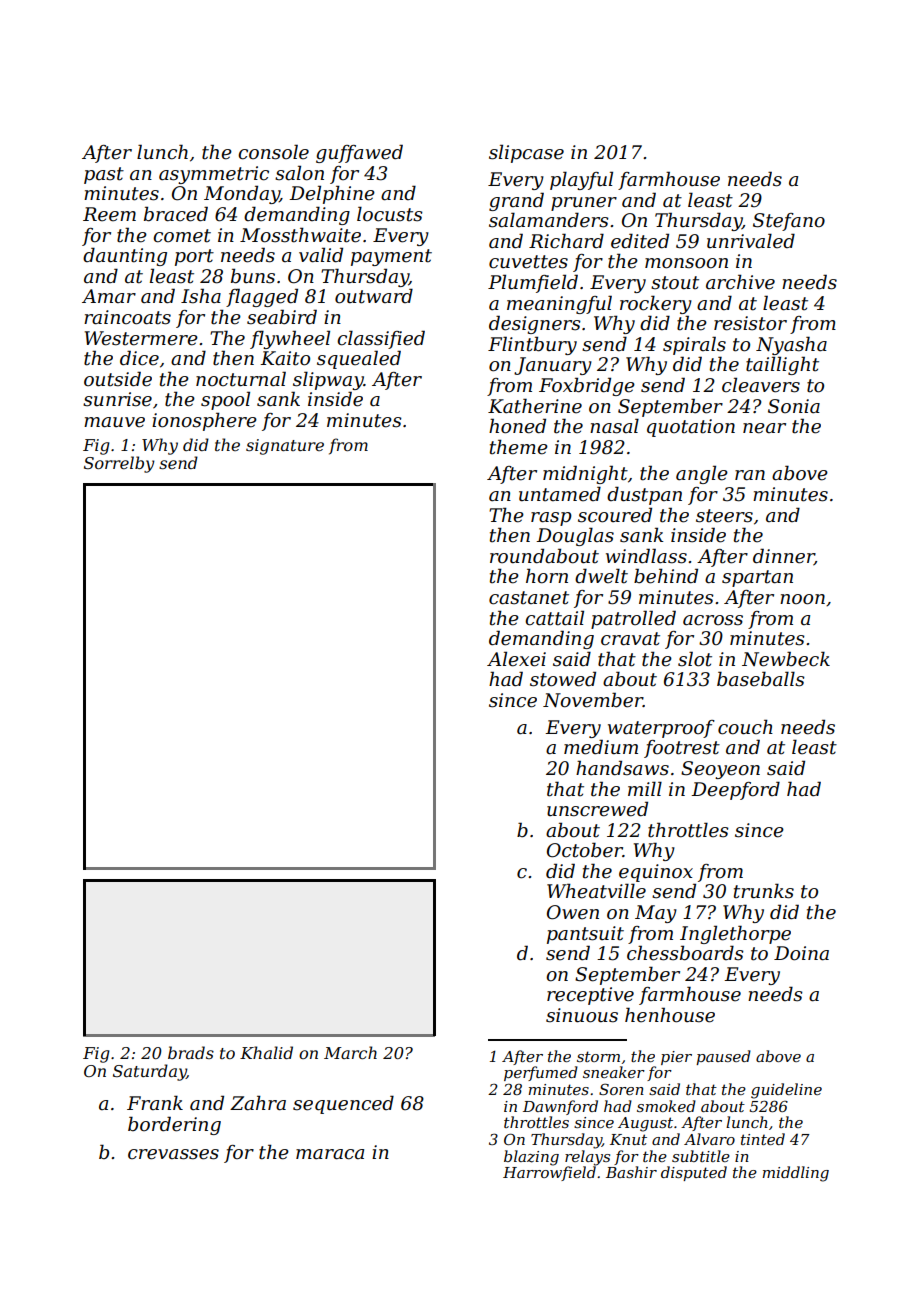  What do you see at coordinates (214, 175) in the screenshot?
I see `asymmetric` at bounding box center [214, 175].
